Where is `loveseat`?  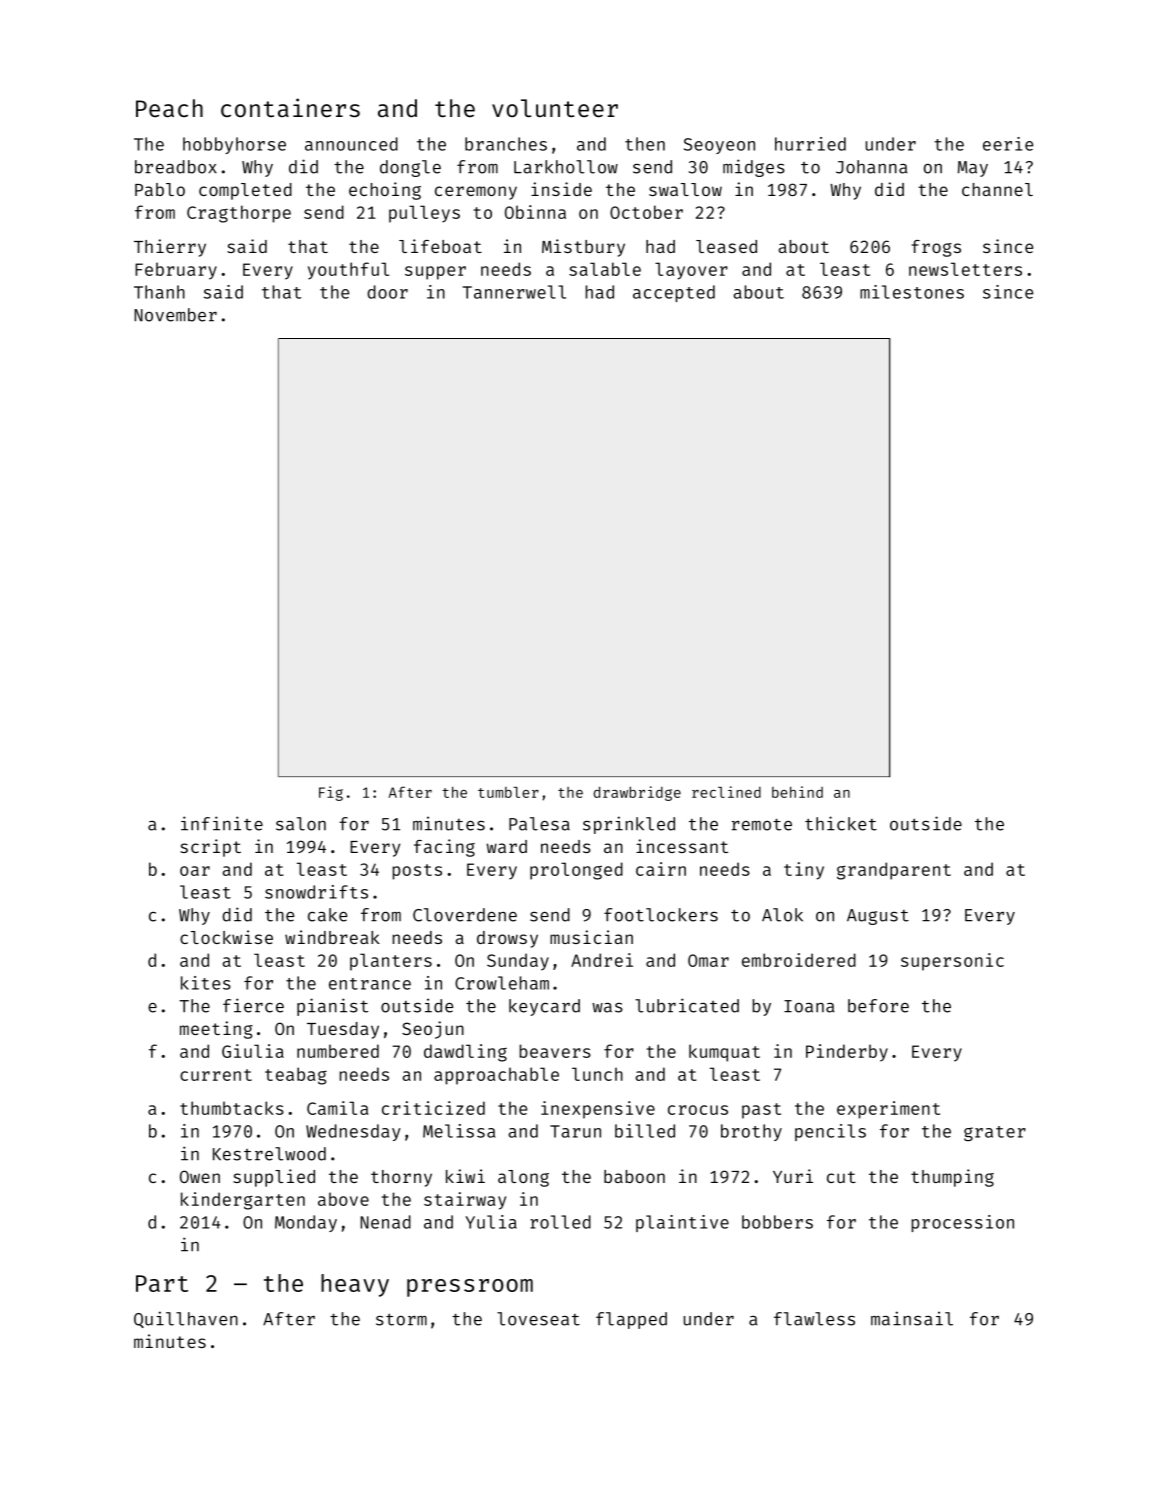
loveseat is located at coordinates (538, 1319).
